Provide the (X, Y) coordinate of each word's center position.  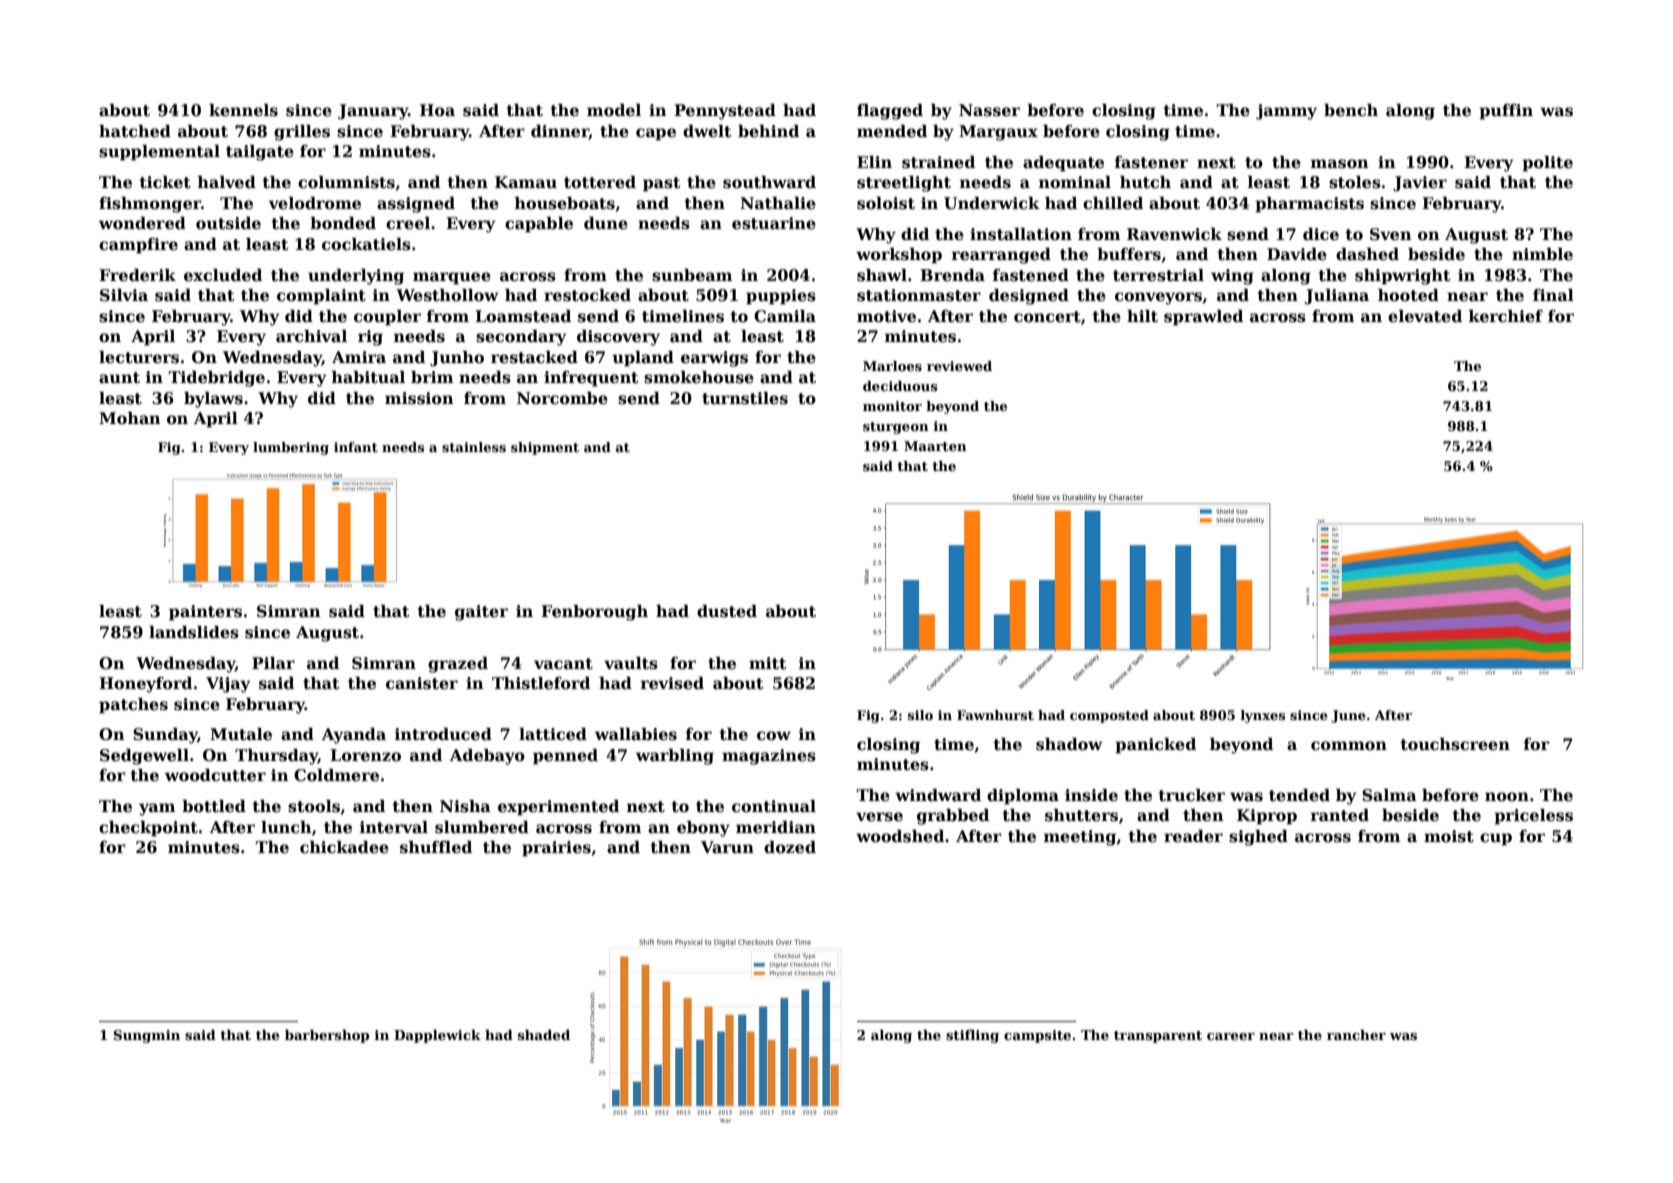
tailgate (260, 153)
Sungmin (147, 1036)
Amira (359, 357)
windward (938, 795)
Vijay (228, 685)
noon (1507, 797)
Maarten (935, 446)
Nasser (989, 110)
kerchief (1506, 316)
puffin (1506, 112)
